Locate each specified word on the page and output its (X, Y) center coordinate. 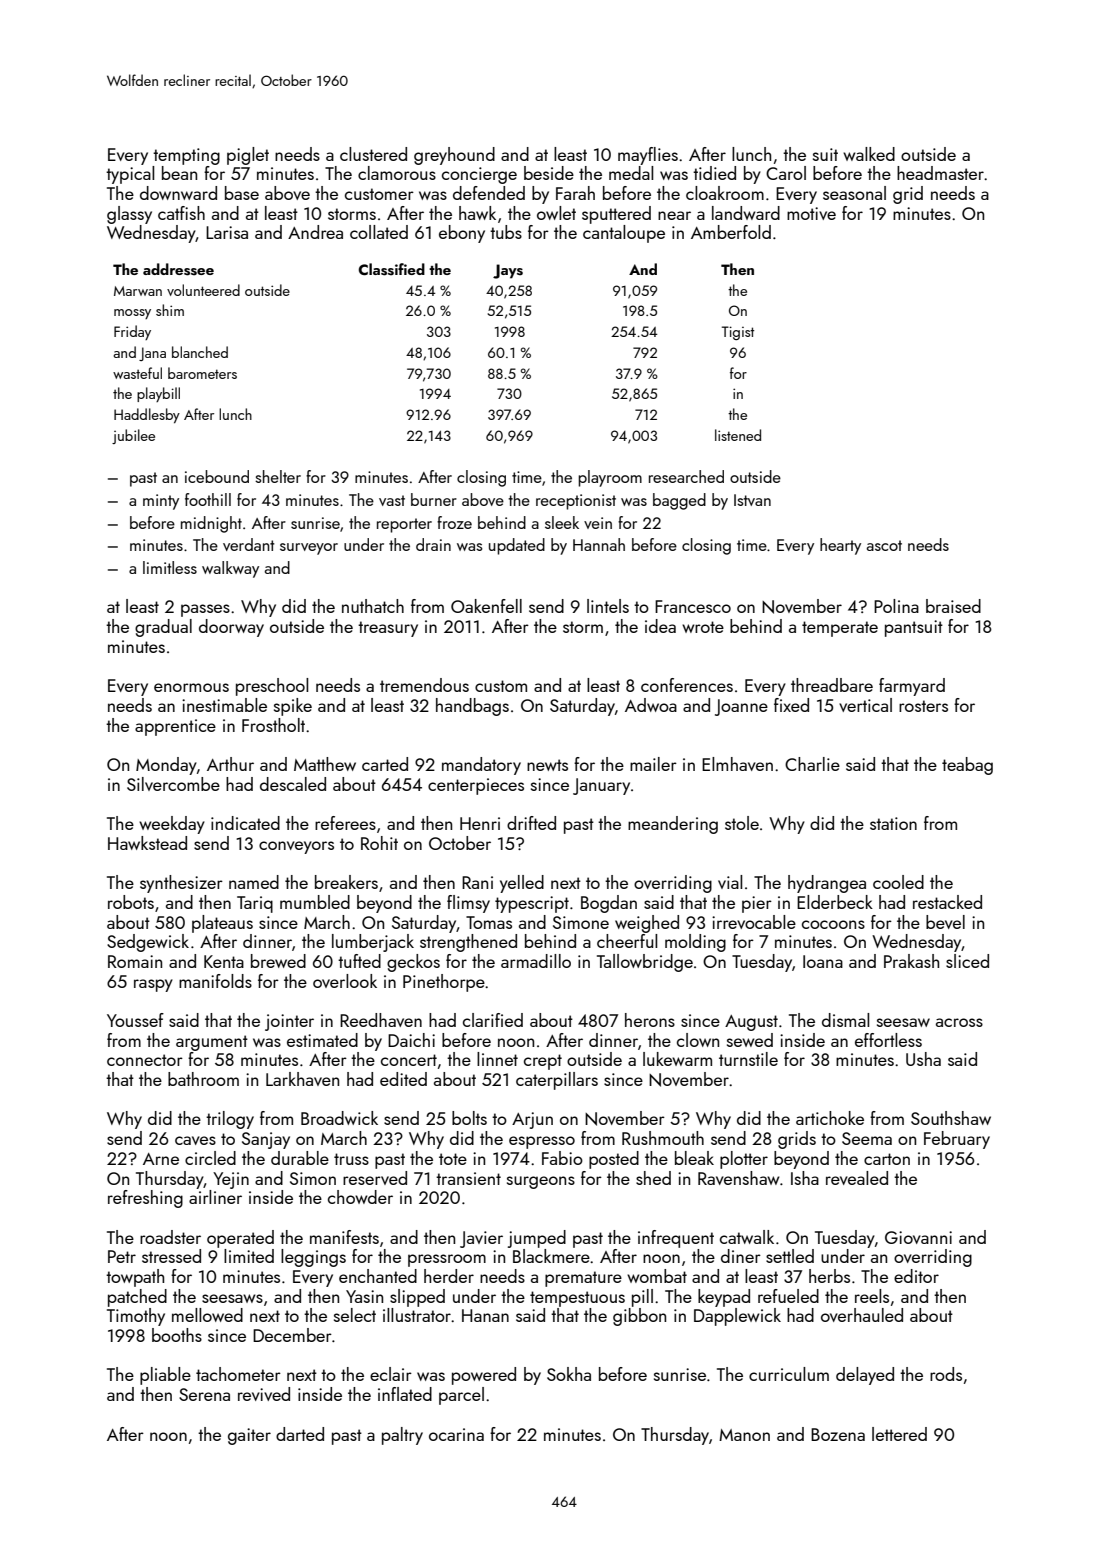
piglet (248, 156)
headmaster (940, 173)
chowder (360, 1197)
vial (730, 882)
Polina (896, 606)
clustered (373, 154)
